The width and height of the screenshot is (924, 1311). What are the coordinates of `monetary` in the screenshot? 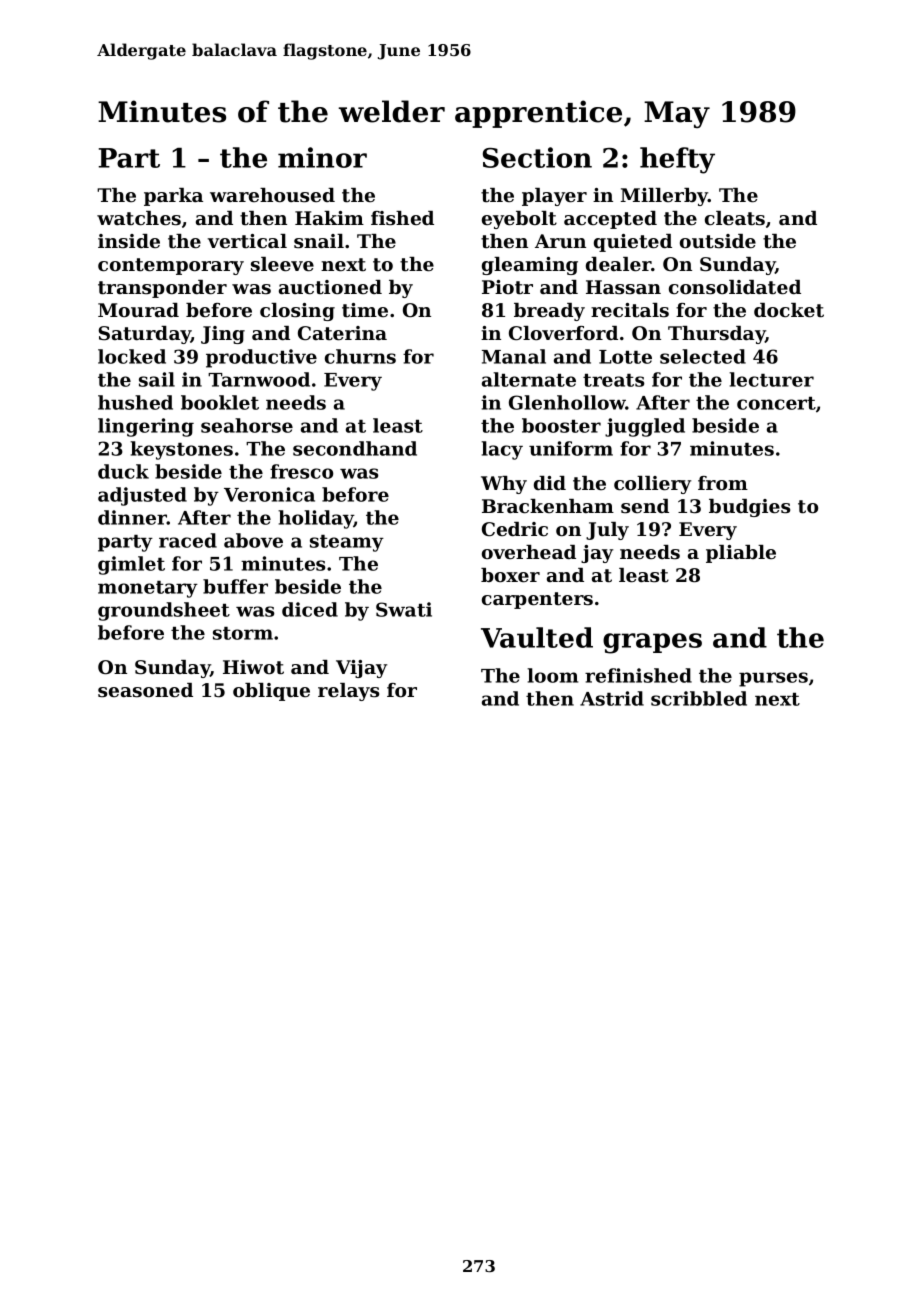 It's located at (148, 589).
